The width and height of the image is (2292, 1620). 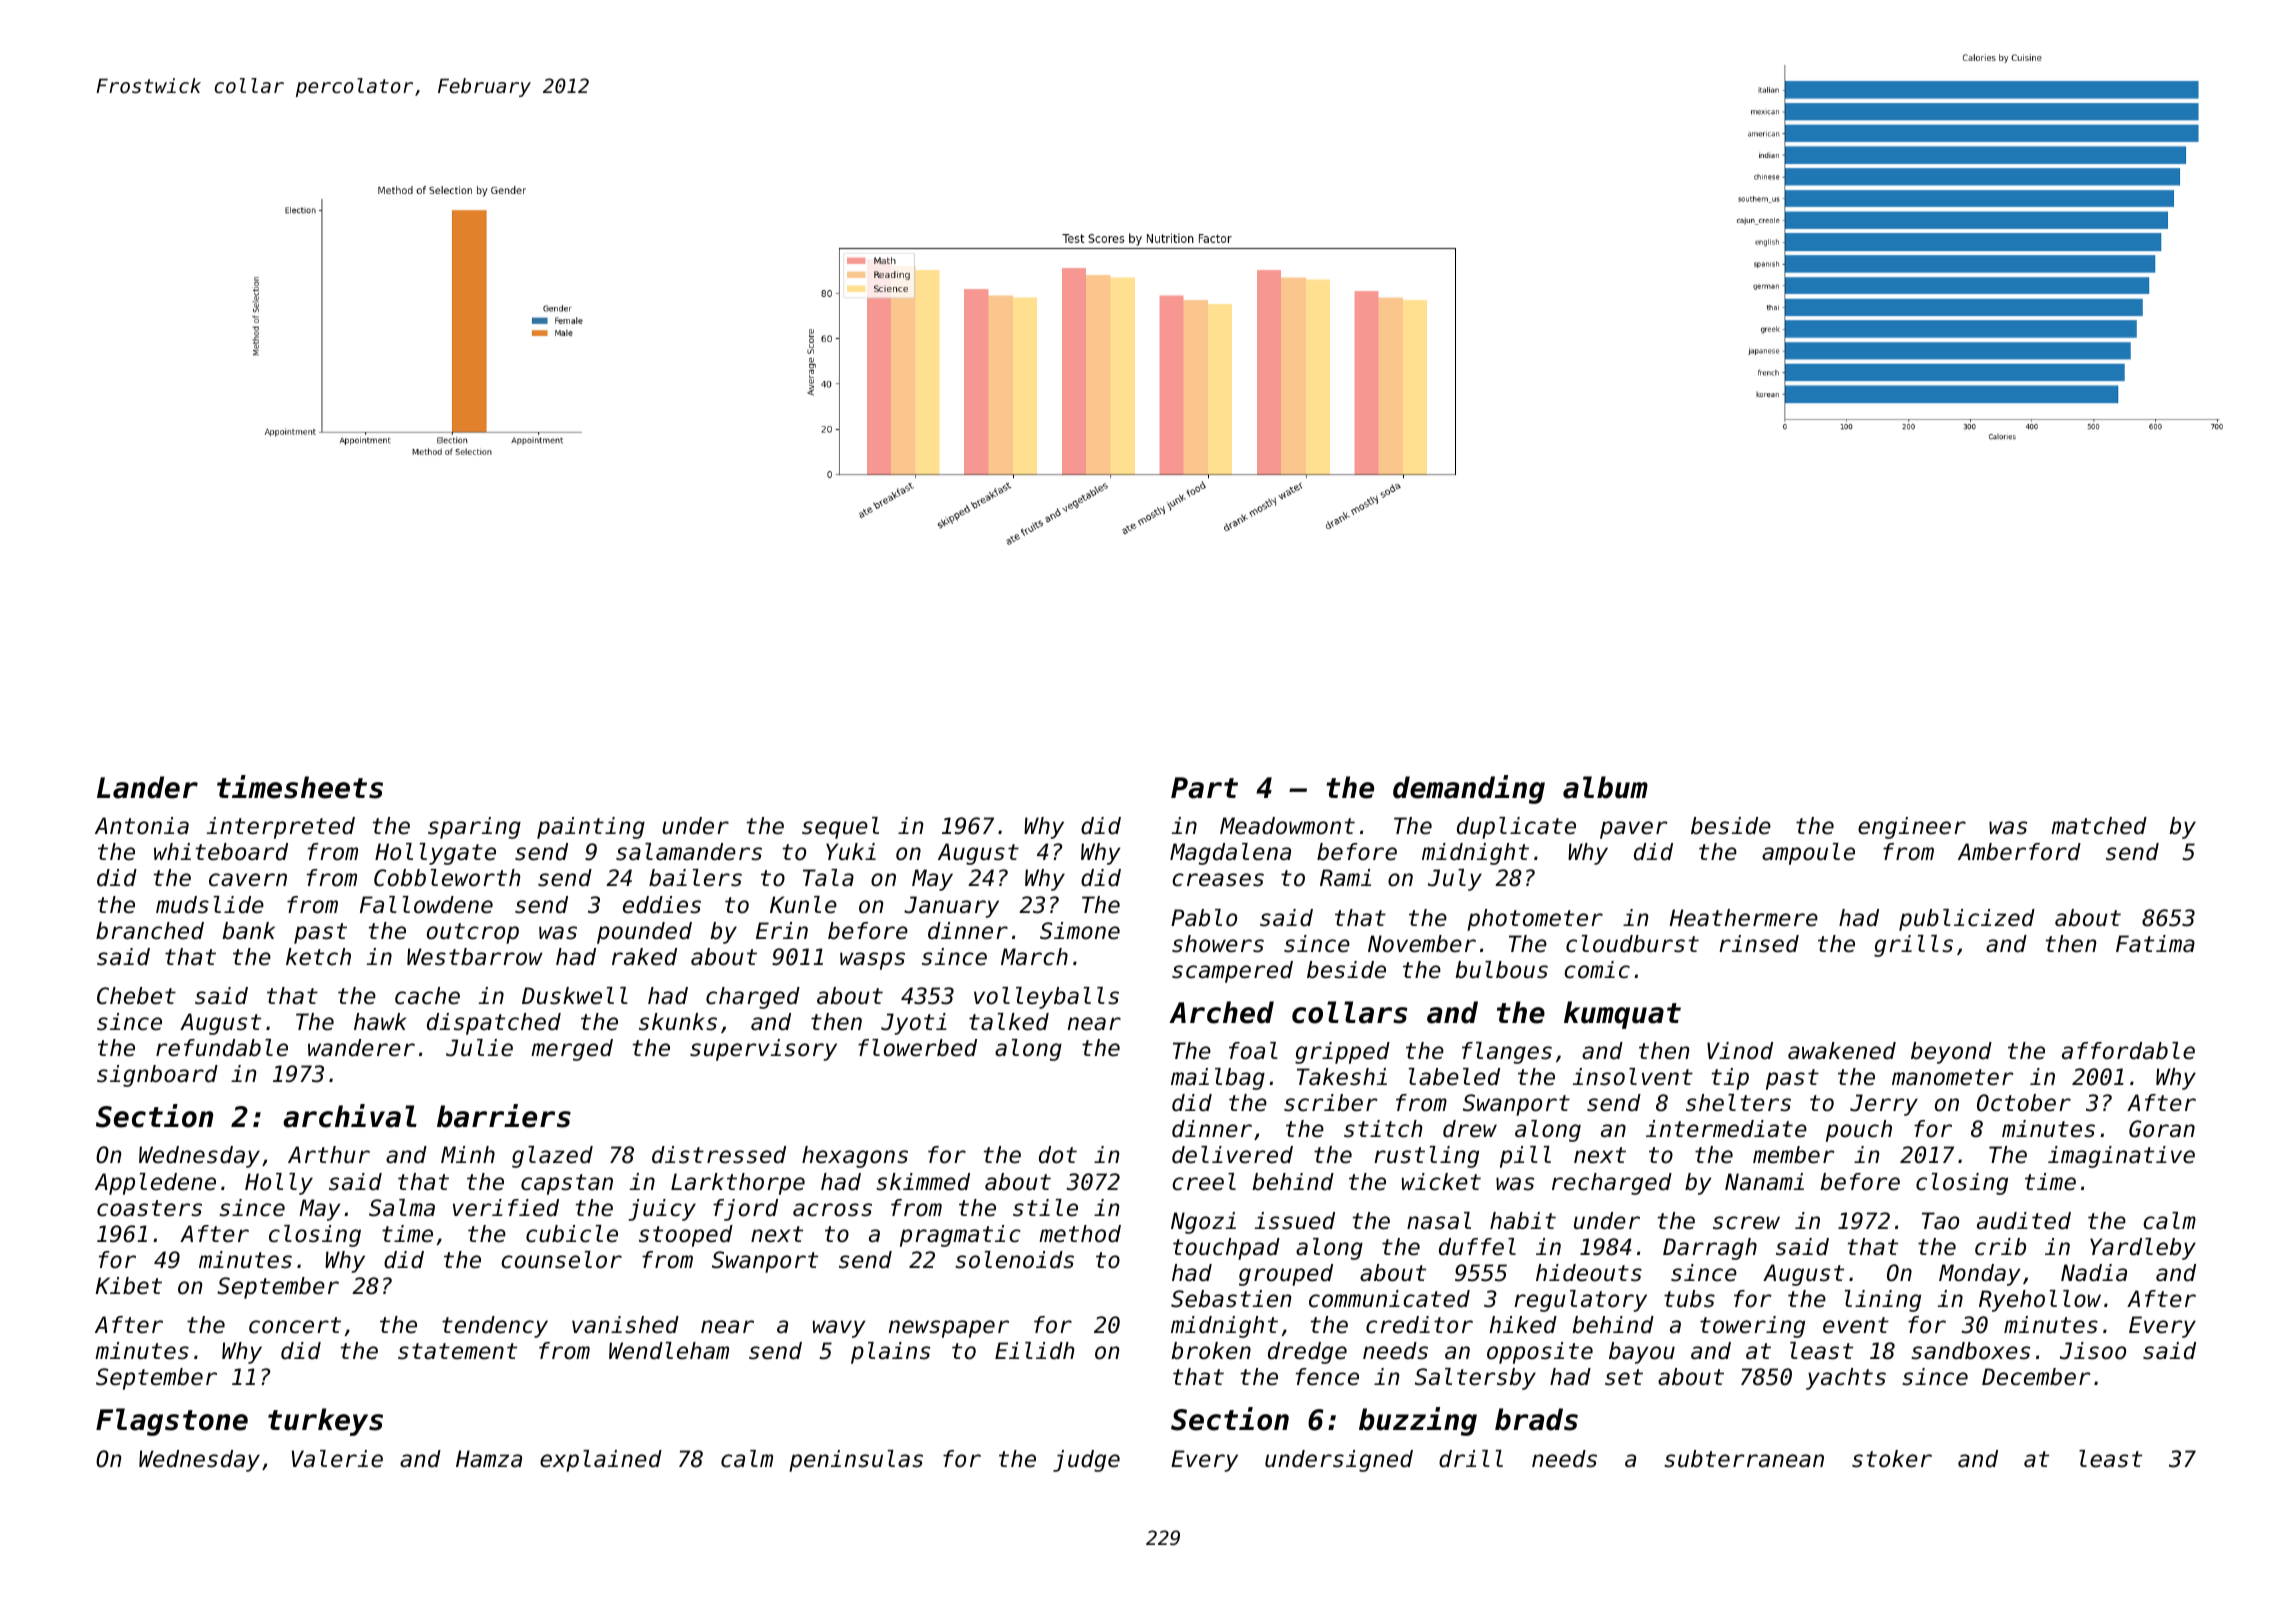 What do you see at coordinates (2162, 1129) in the image?
I see `Goran` at bounding box center [2162, 1129].
